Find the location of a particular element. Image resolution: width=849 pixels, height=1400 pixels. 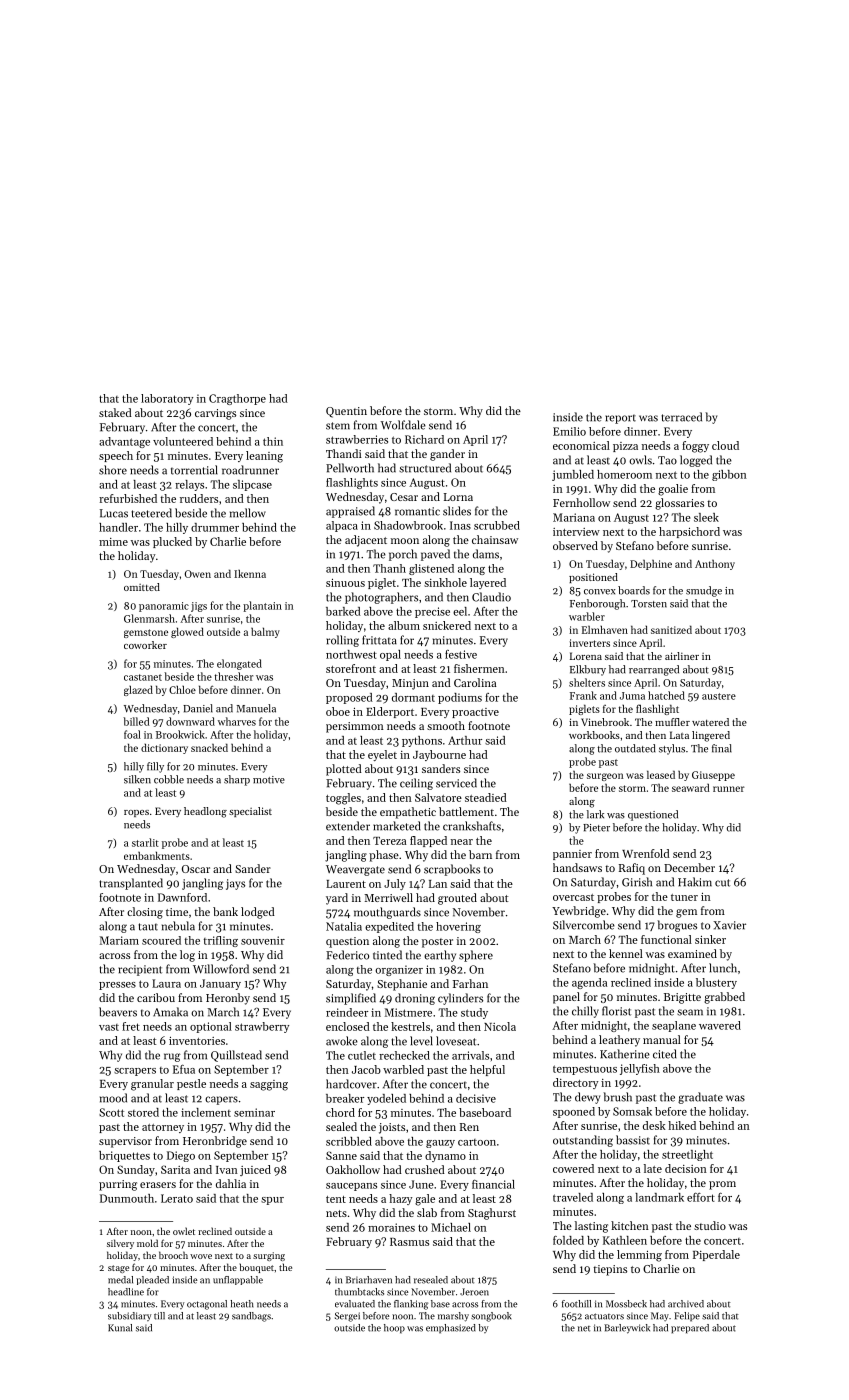

silvery is located at coordinates (120, 1244).
